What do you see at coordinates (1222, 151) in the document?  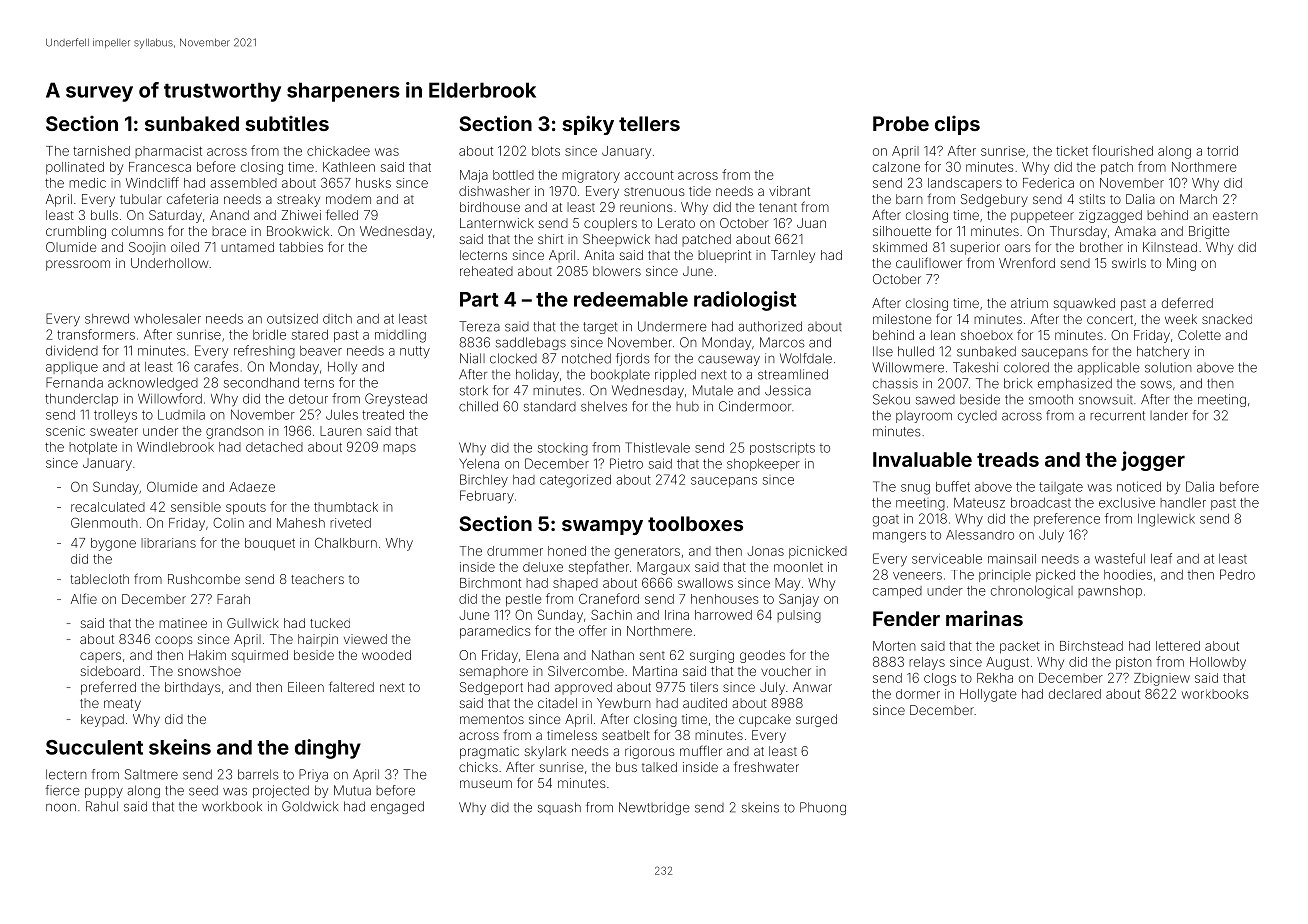 I see `torrid` at bounding box center [1222, 151].
